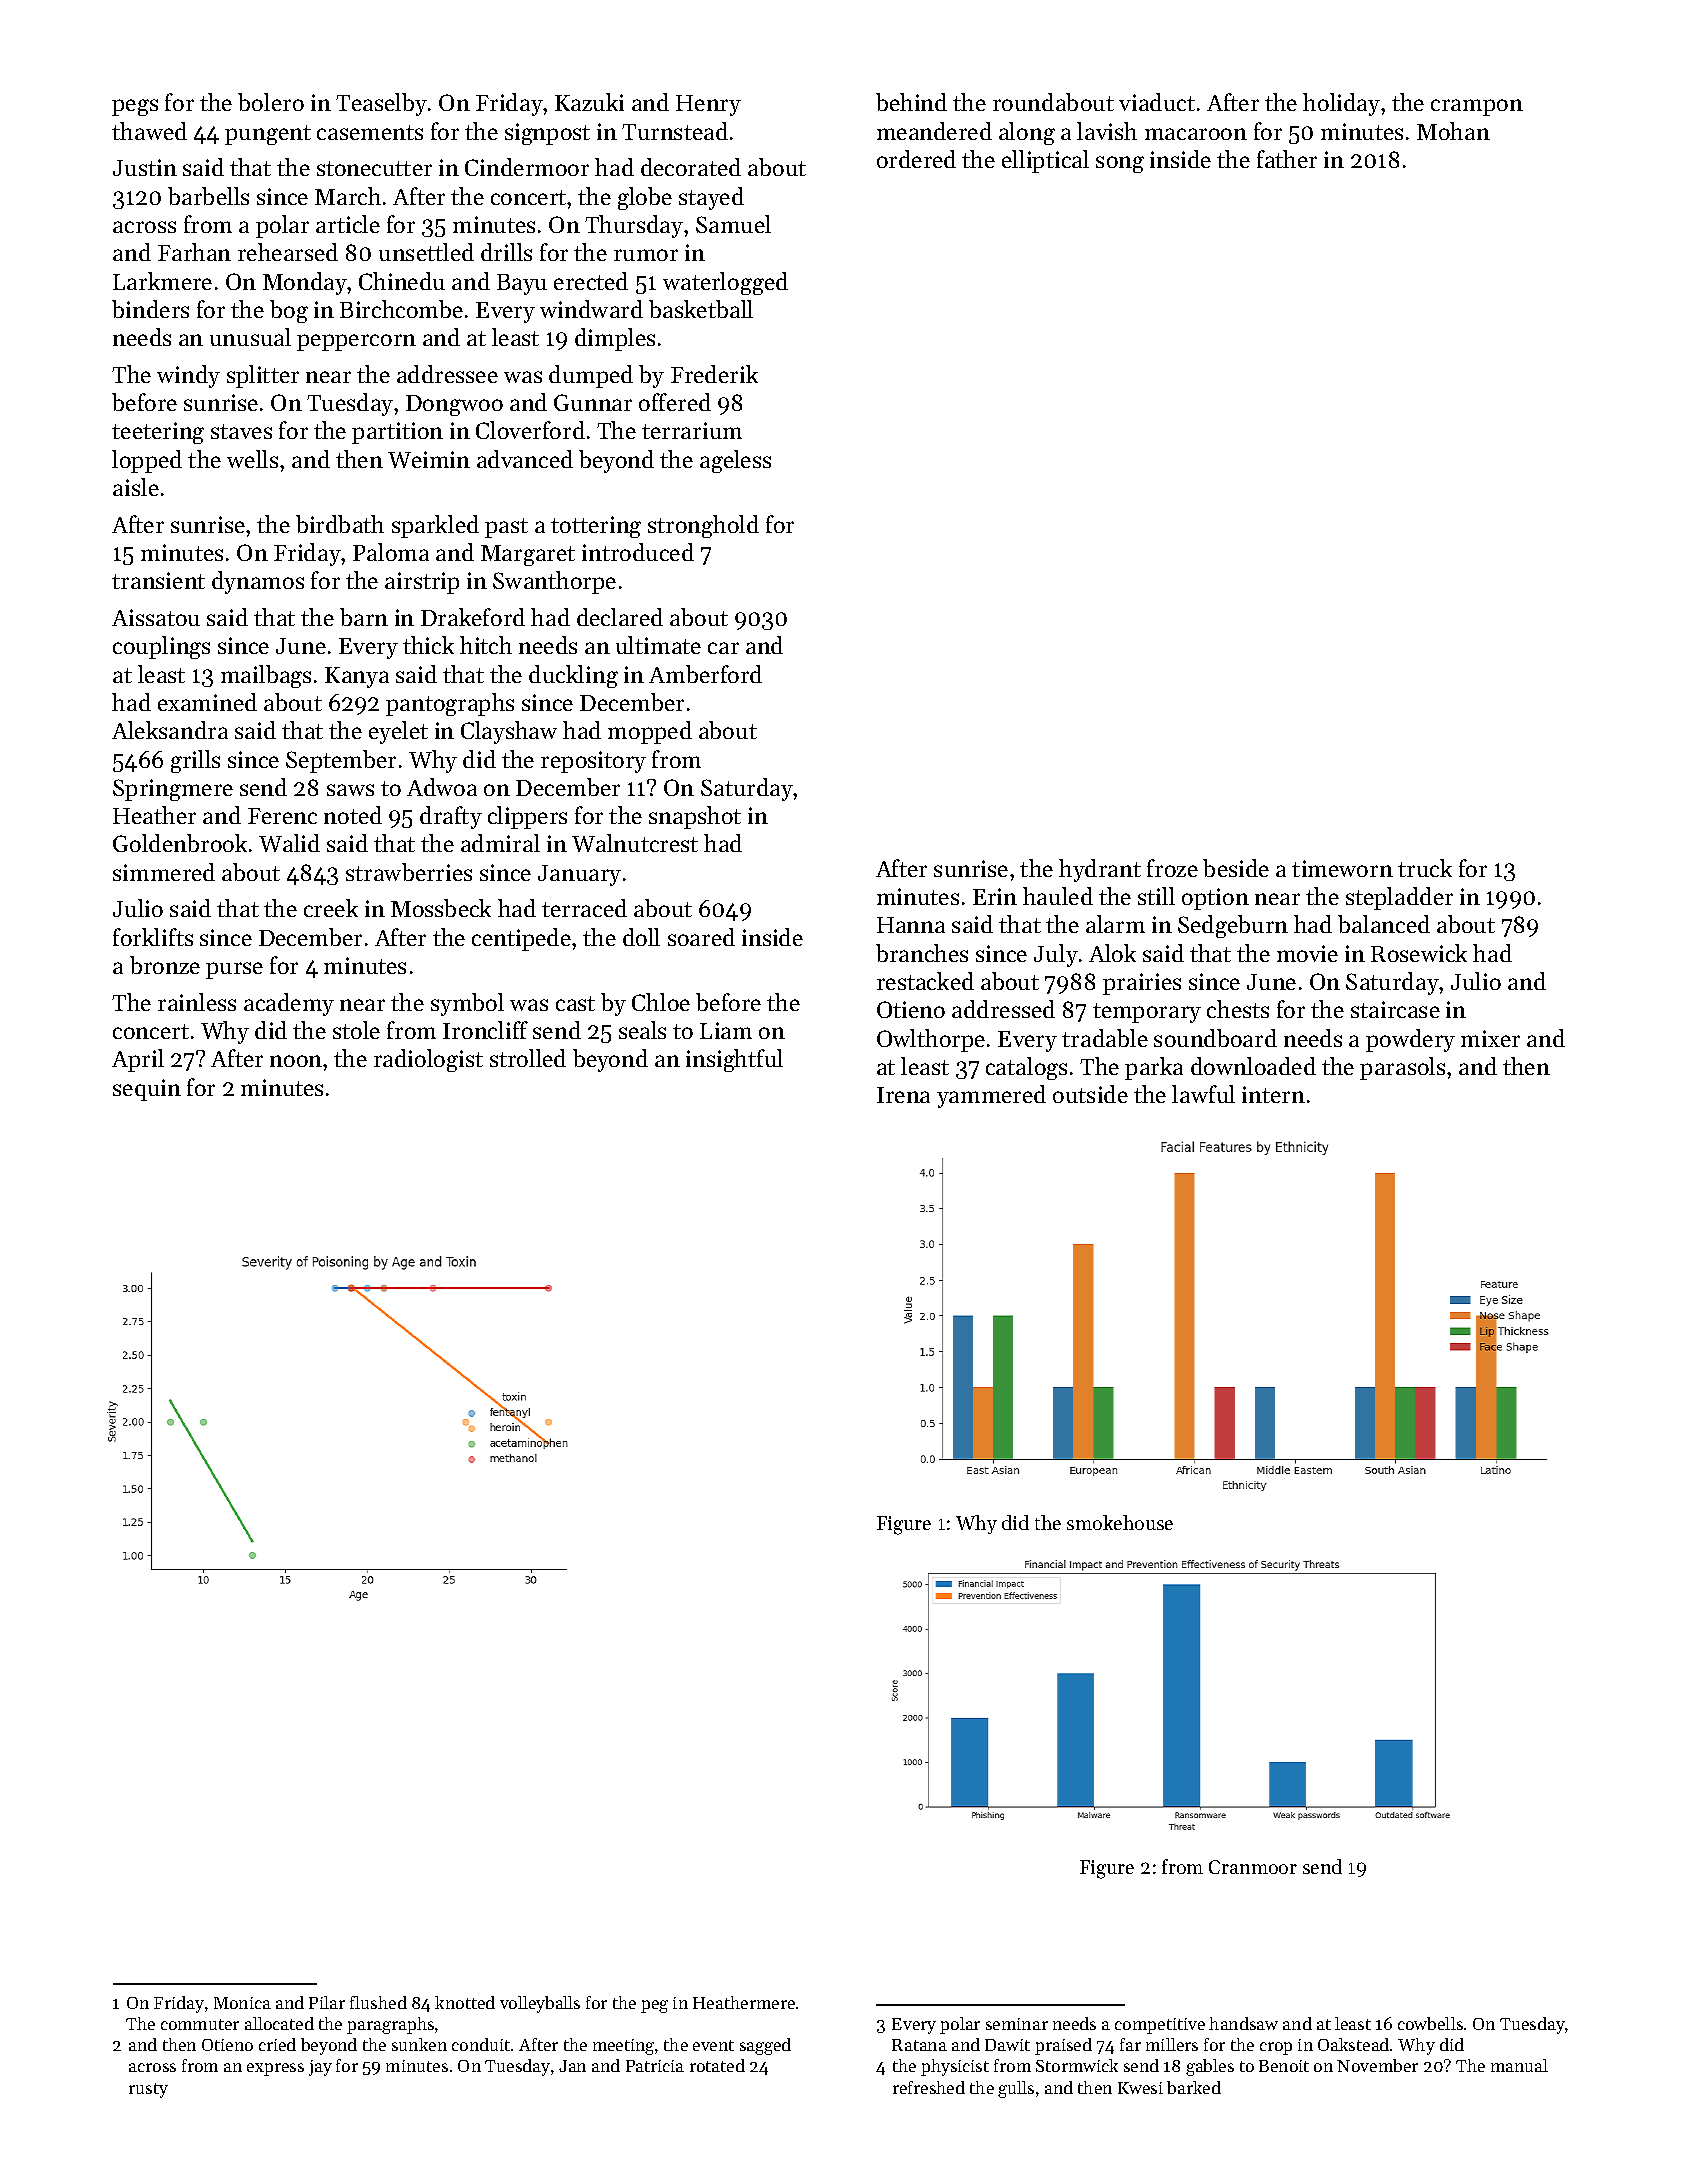 The height and width of the image is (2178, 1683). Describe the element at coordinates (1253, 1867) in the image. I see `Cranmoor` at that location.
